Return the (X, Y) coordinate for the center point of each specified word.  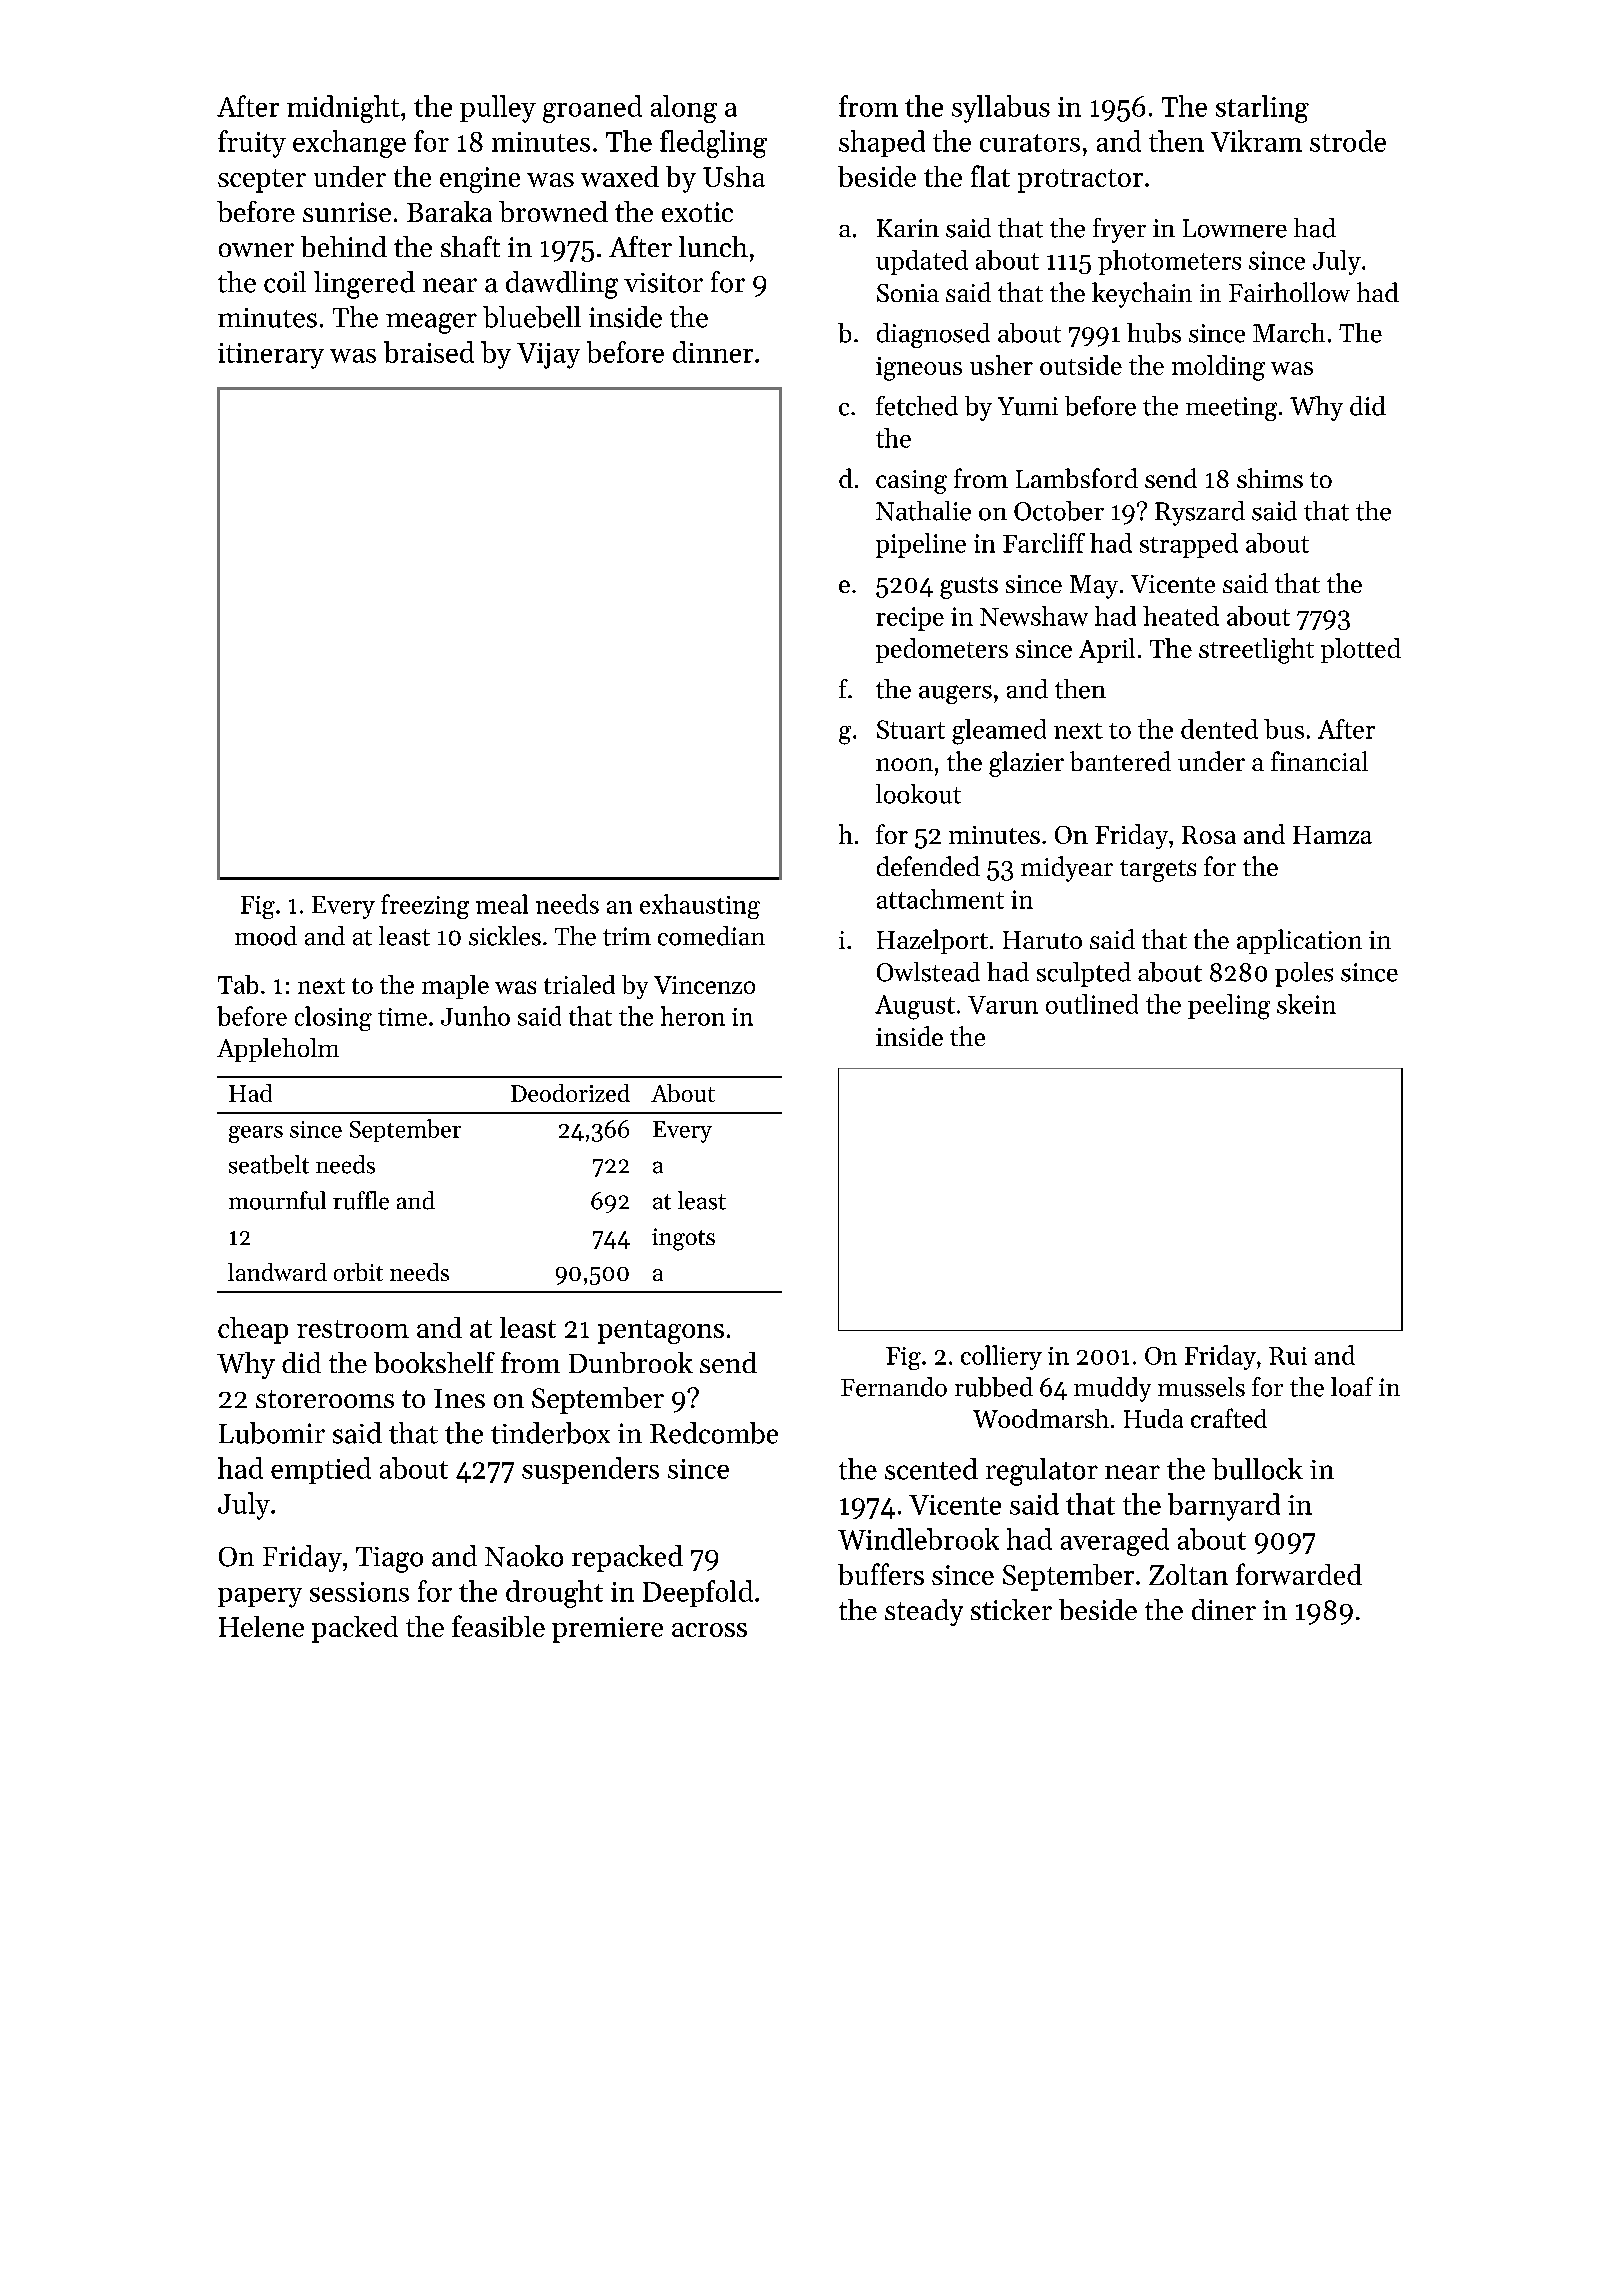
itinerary (271, 356)
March (1289, 333)
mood (266, 936)
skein (1306, 1004)
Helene (261, 1626)
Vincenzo (704, 985)
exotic (697, 212)
